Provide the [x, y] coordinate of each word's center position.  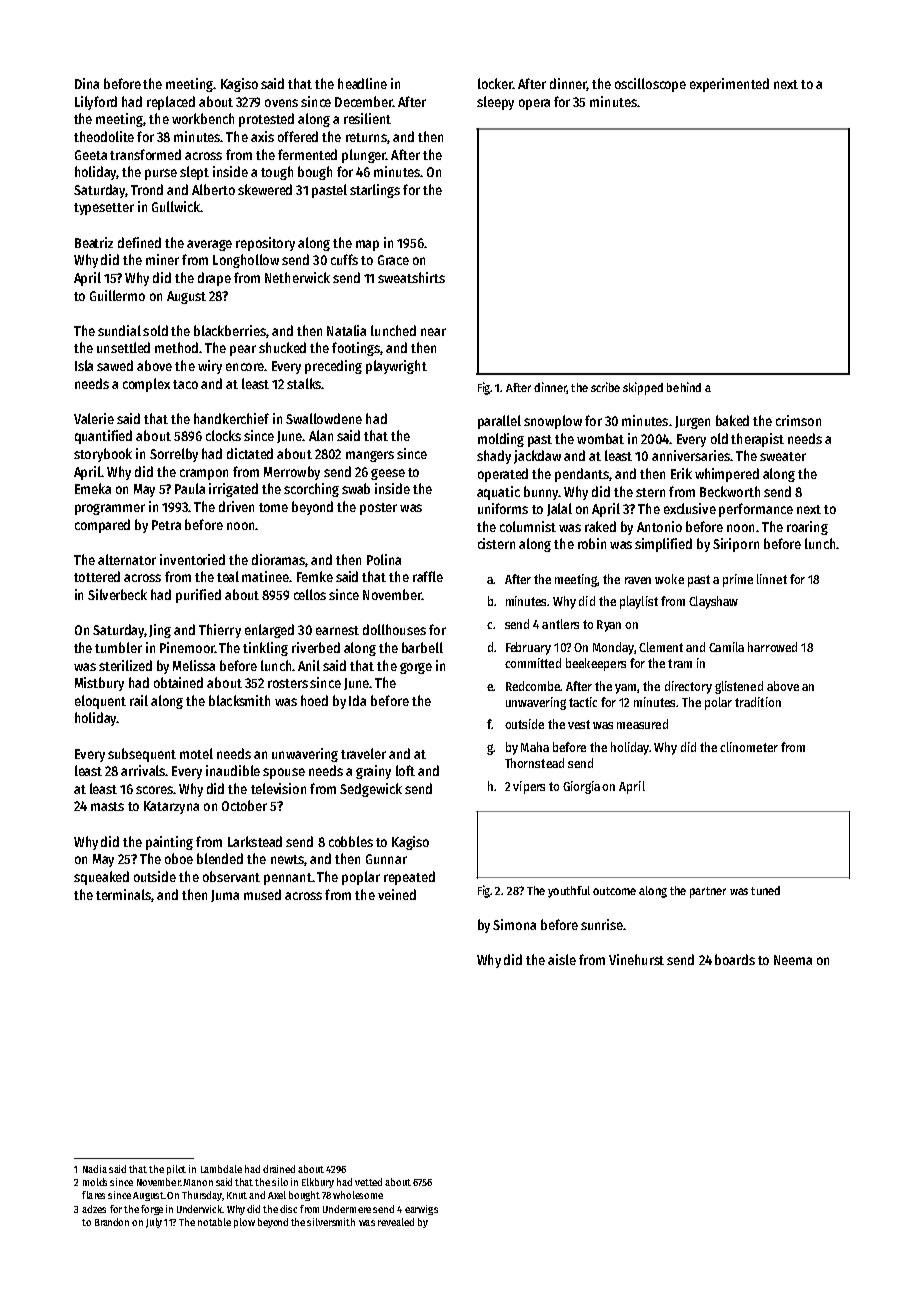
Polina [384, 559]
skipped [643, 388]
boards [735, 959]
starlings [375, 191]
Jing [160, 631]
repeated [409, 878]
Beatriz [94, 242]
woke [669, 579]
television [278, 788]
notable [214, 1222]
